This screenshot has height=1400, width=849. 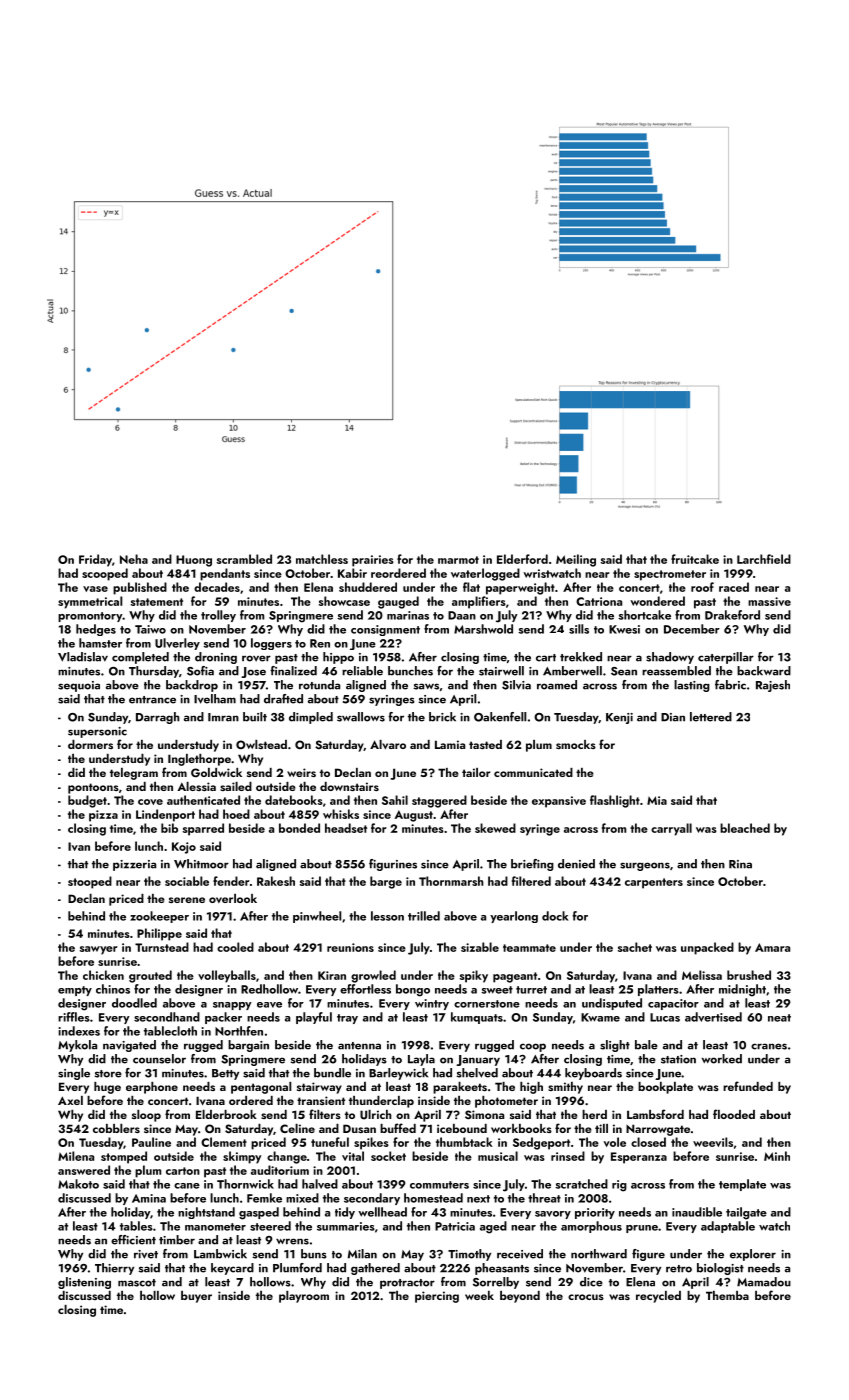 What do you see at coordinates (576, 744) in the screenshot?
I see `smocks` at bounding box center [576, 744].
